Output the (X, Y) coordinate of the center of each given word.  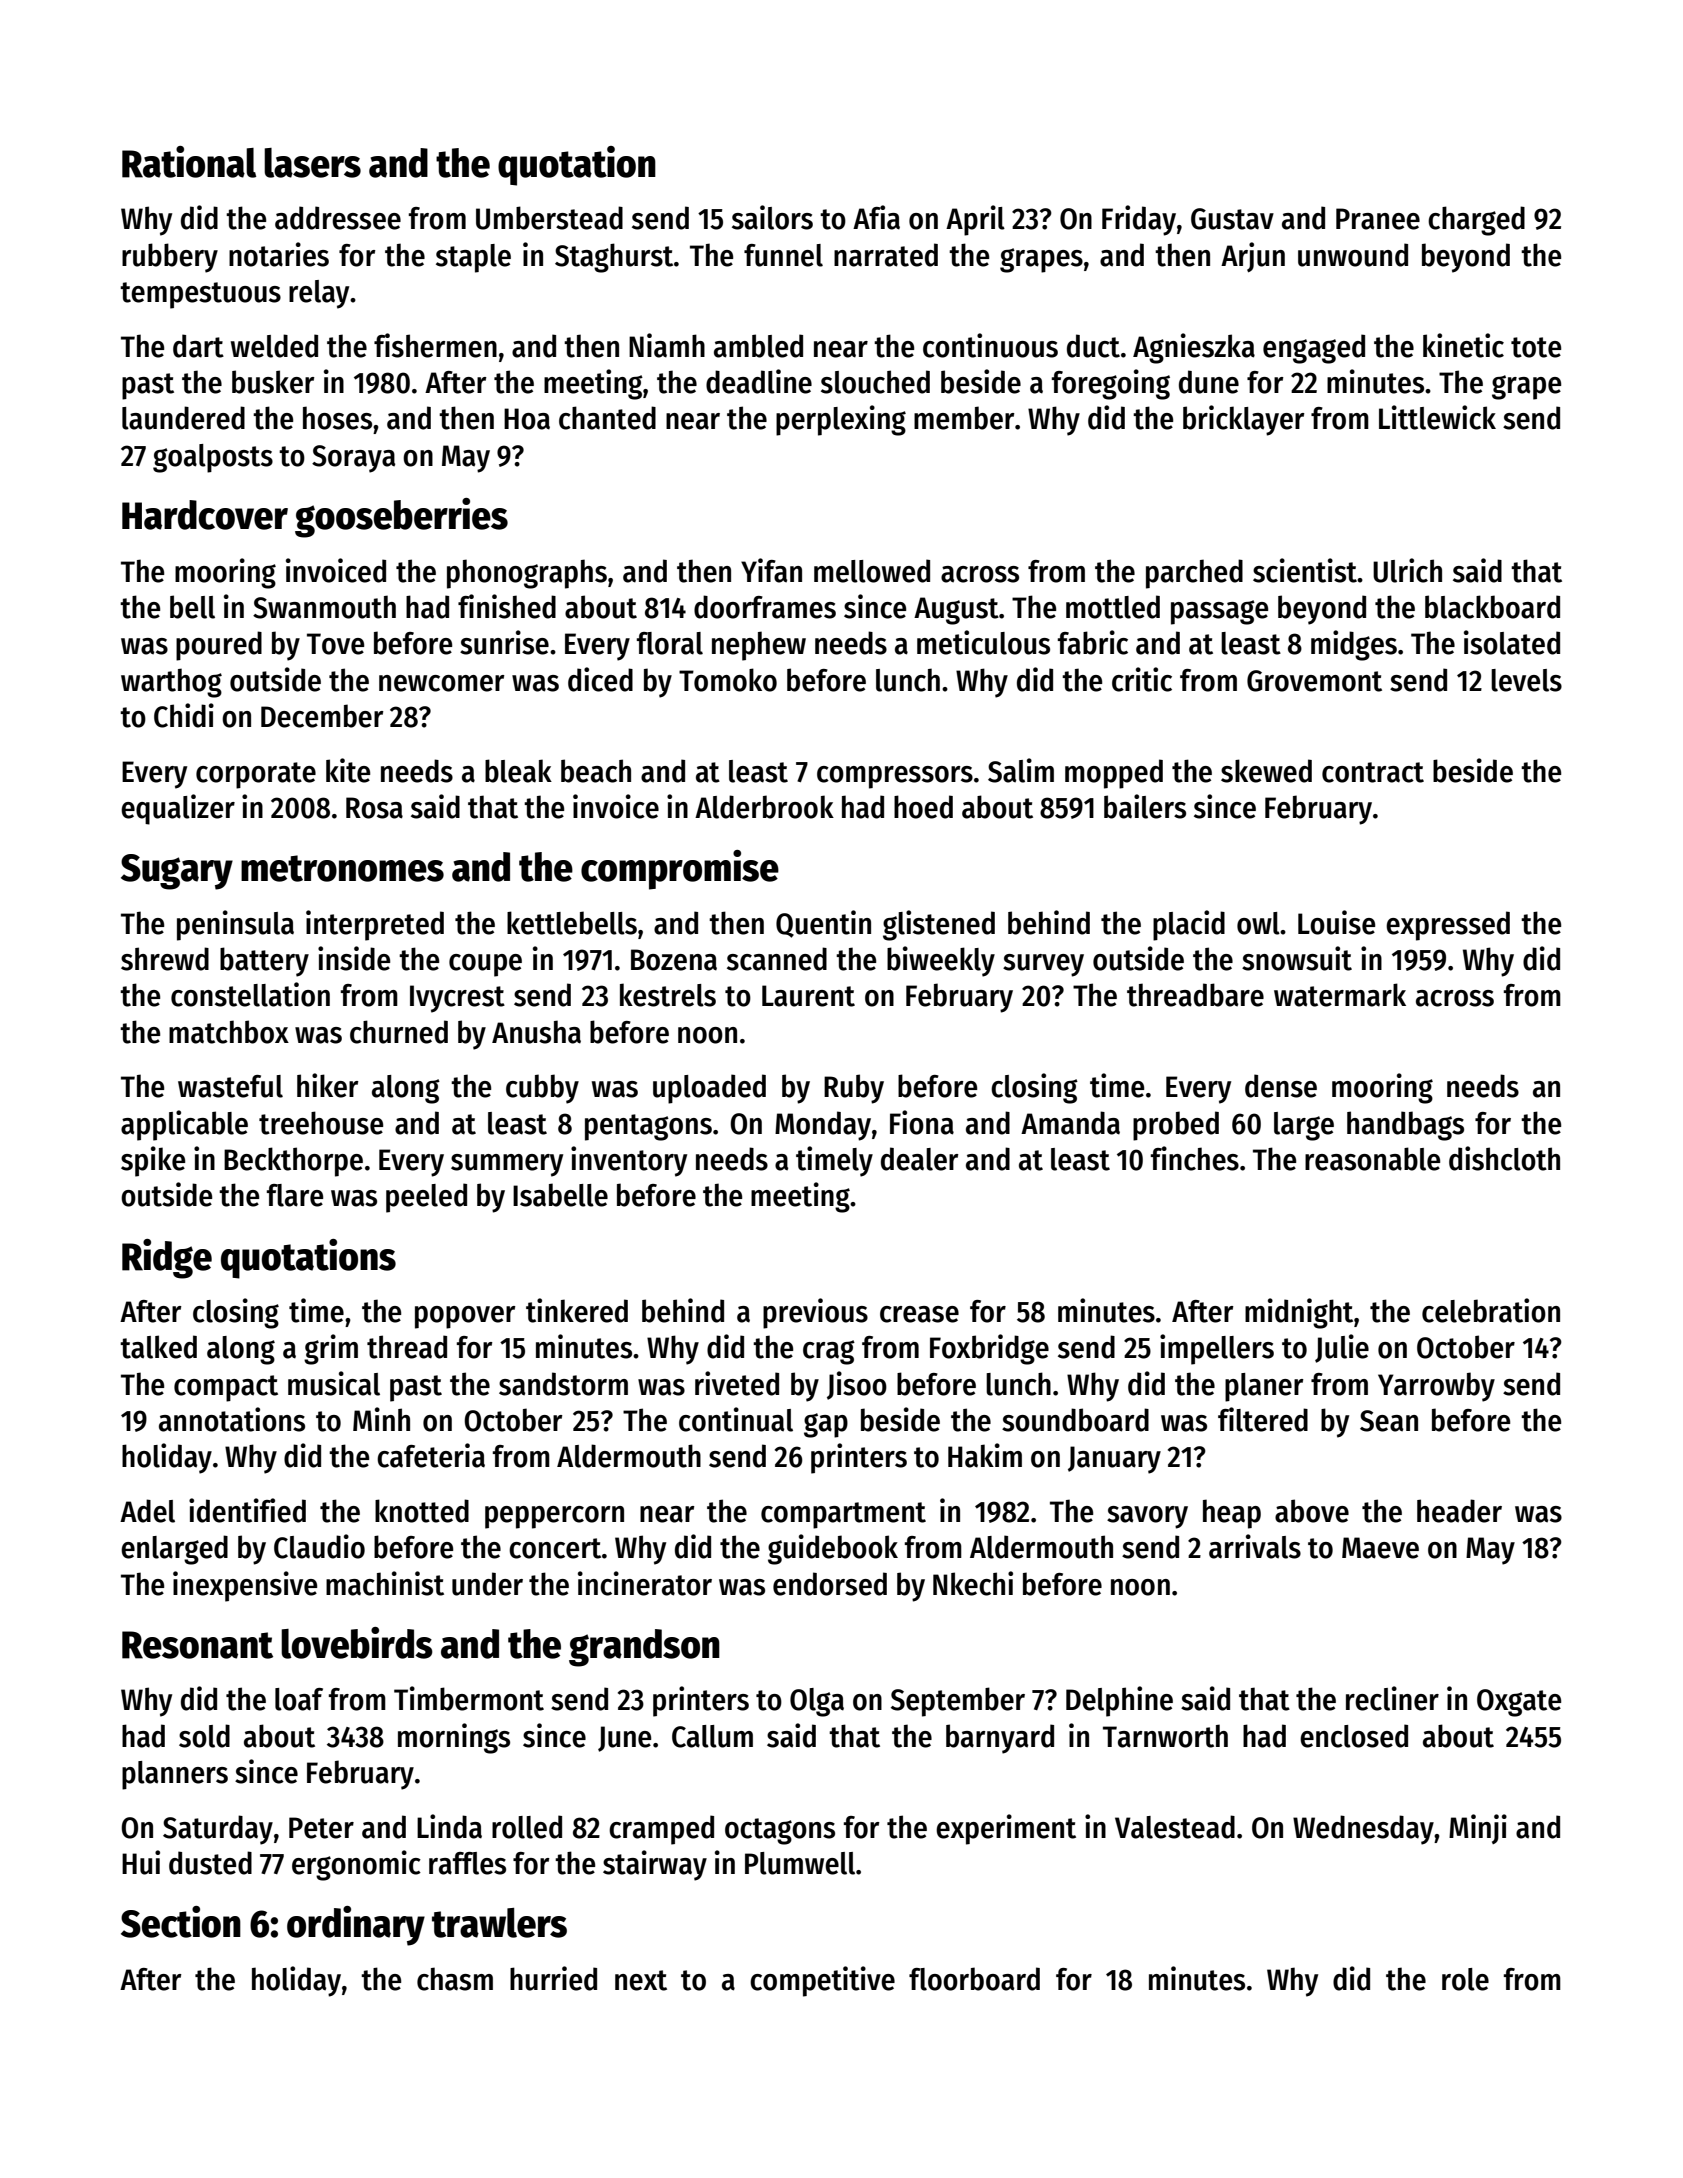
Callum (712, 1736)
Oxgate (1519, 1703)
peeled (426, 1198)
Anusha (536, 1032)
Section (181, 1922)
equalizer (178, 809)
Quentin (823, 924)
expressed (1448, 926)
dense (1281, 1086)
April (975, 220)
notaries (279, 254)
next (641, 1980)
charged (1476, 221)
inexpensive (245, 1586)
